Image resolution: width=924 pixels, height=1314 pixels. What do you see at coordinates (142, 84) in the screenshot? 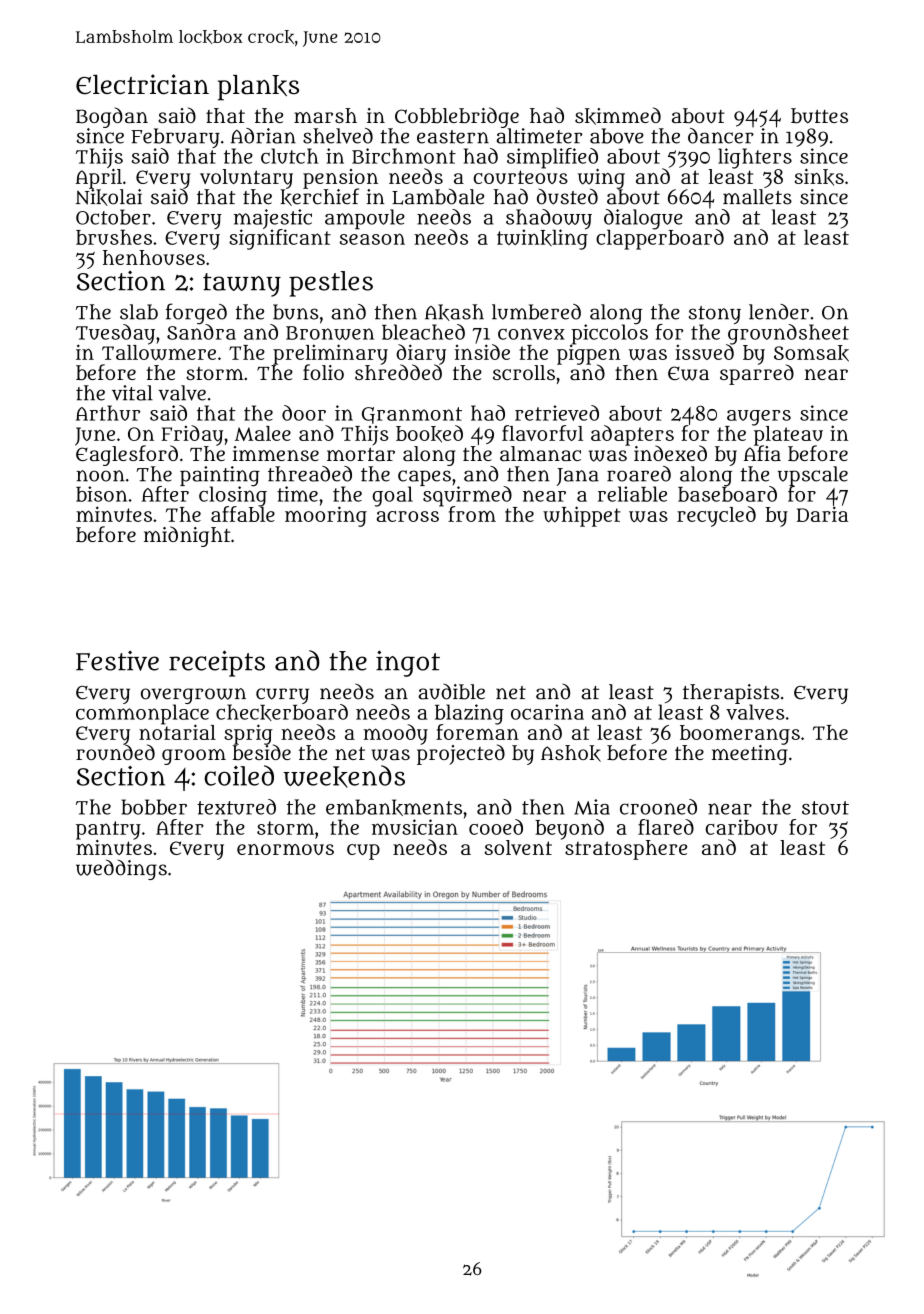
I see `Electrician` at bounding box center [142, 84].
